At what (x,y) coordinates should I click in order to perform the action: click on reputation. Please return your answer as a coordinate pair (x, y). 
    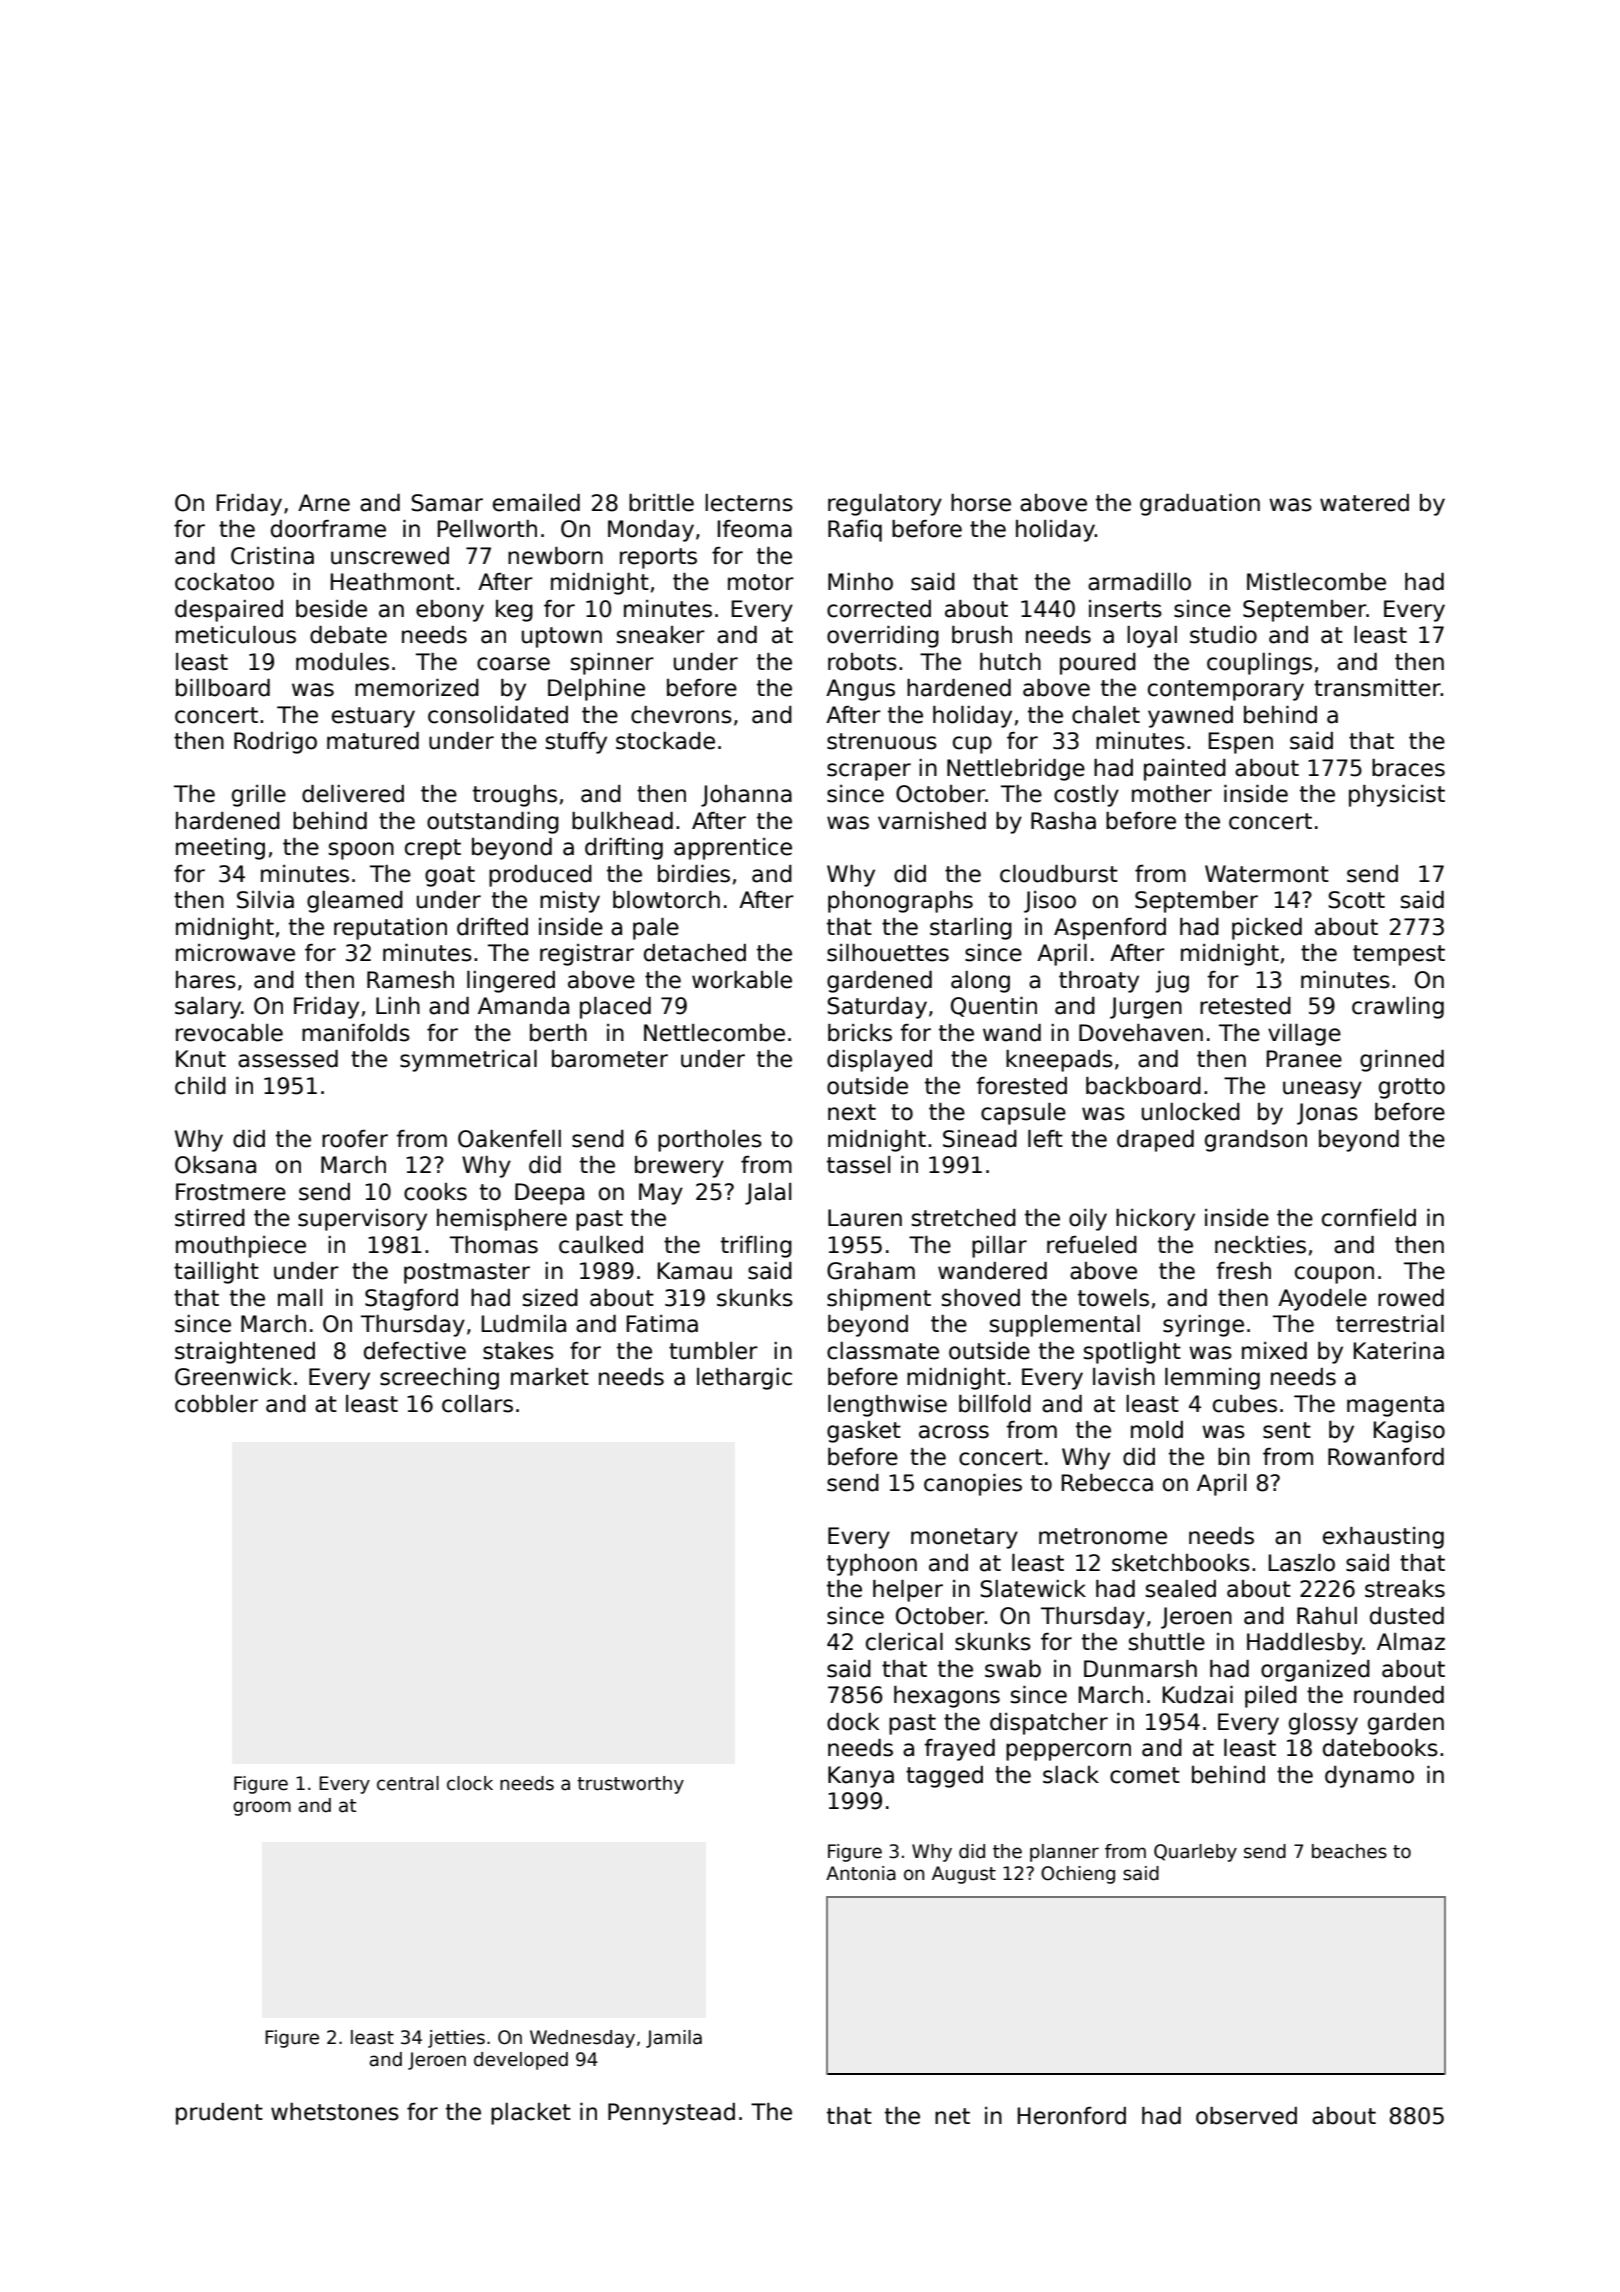
    Looking at the image, I should click on (390, 929).
